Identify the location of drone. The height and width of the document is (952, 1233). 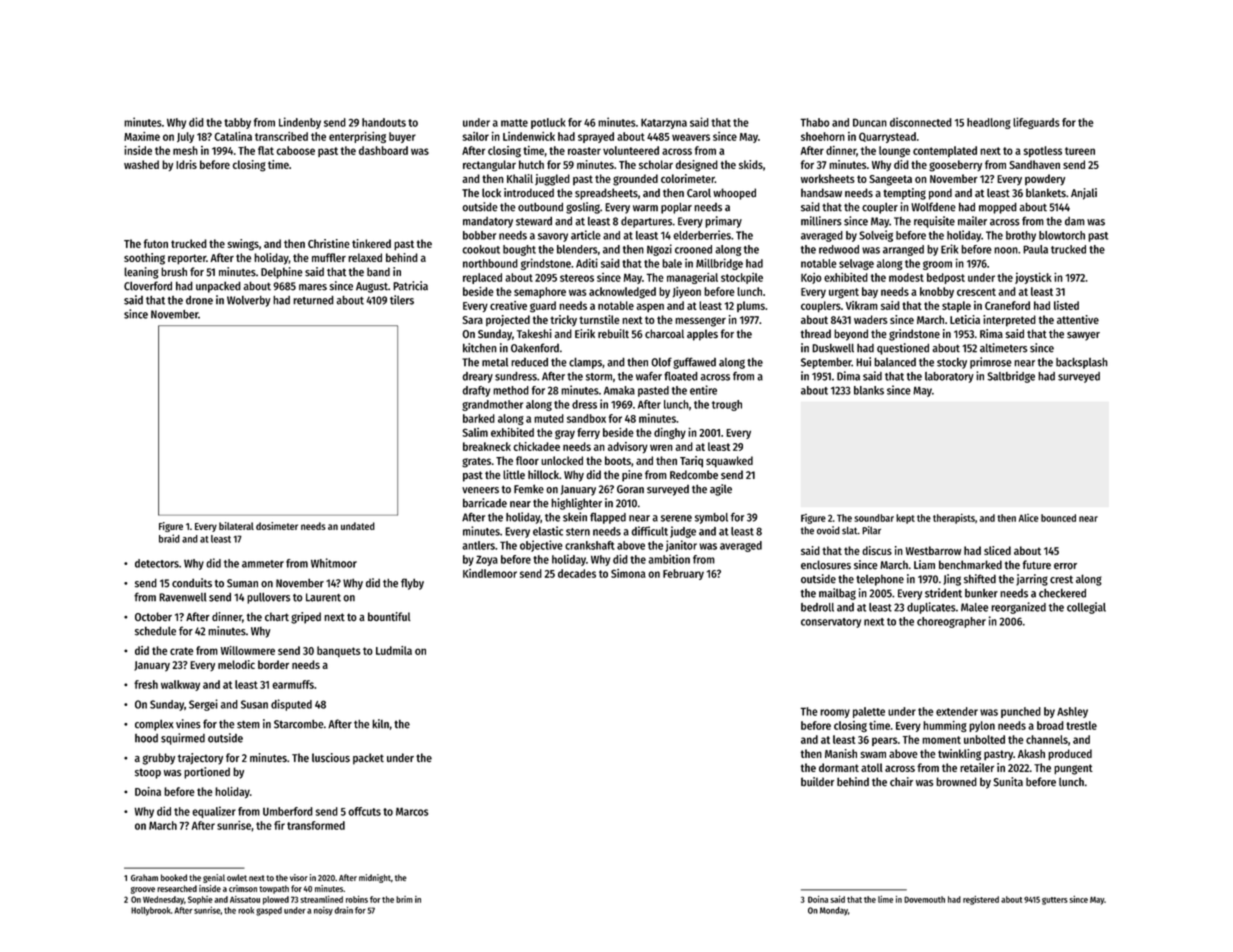
(199, 300).
